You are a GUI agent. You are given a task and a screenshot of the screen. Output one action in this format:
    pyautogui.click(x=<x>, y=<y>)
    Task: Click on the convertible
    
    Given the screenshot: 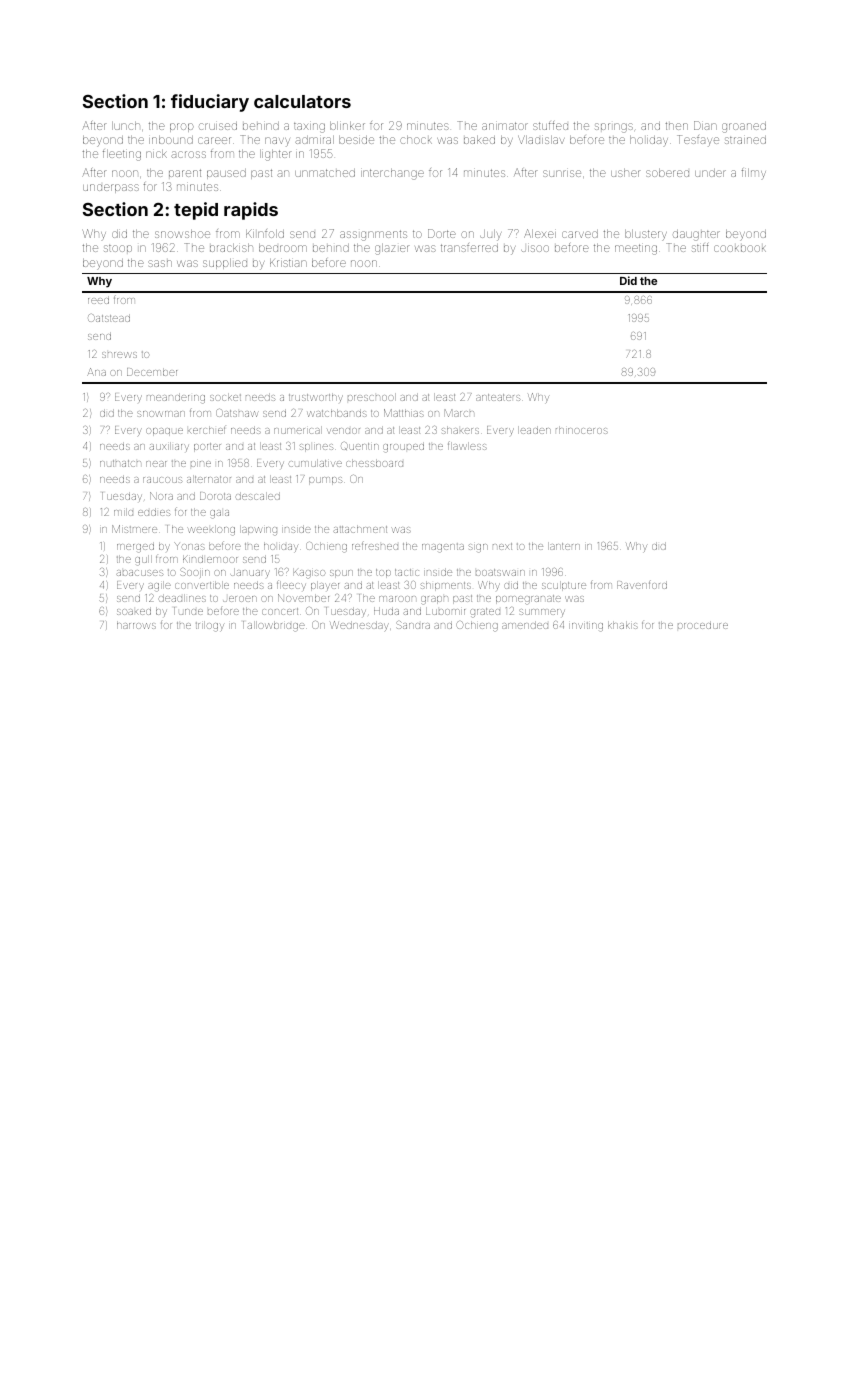 What is the action you would take?
    pyautogui.click(x=202, y=585)
